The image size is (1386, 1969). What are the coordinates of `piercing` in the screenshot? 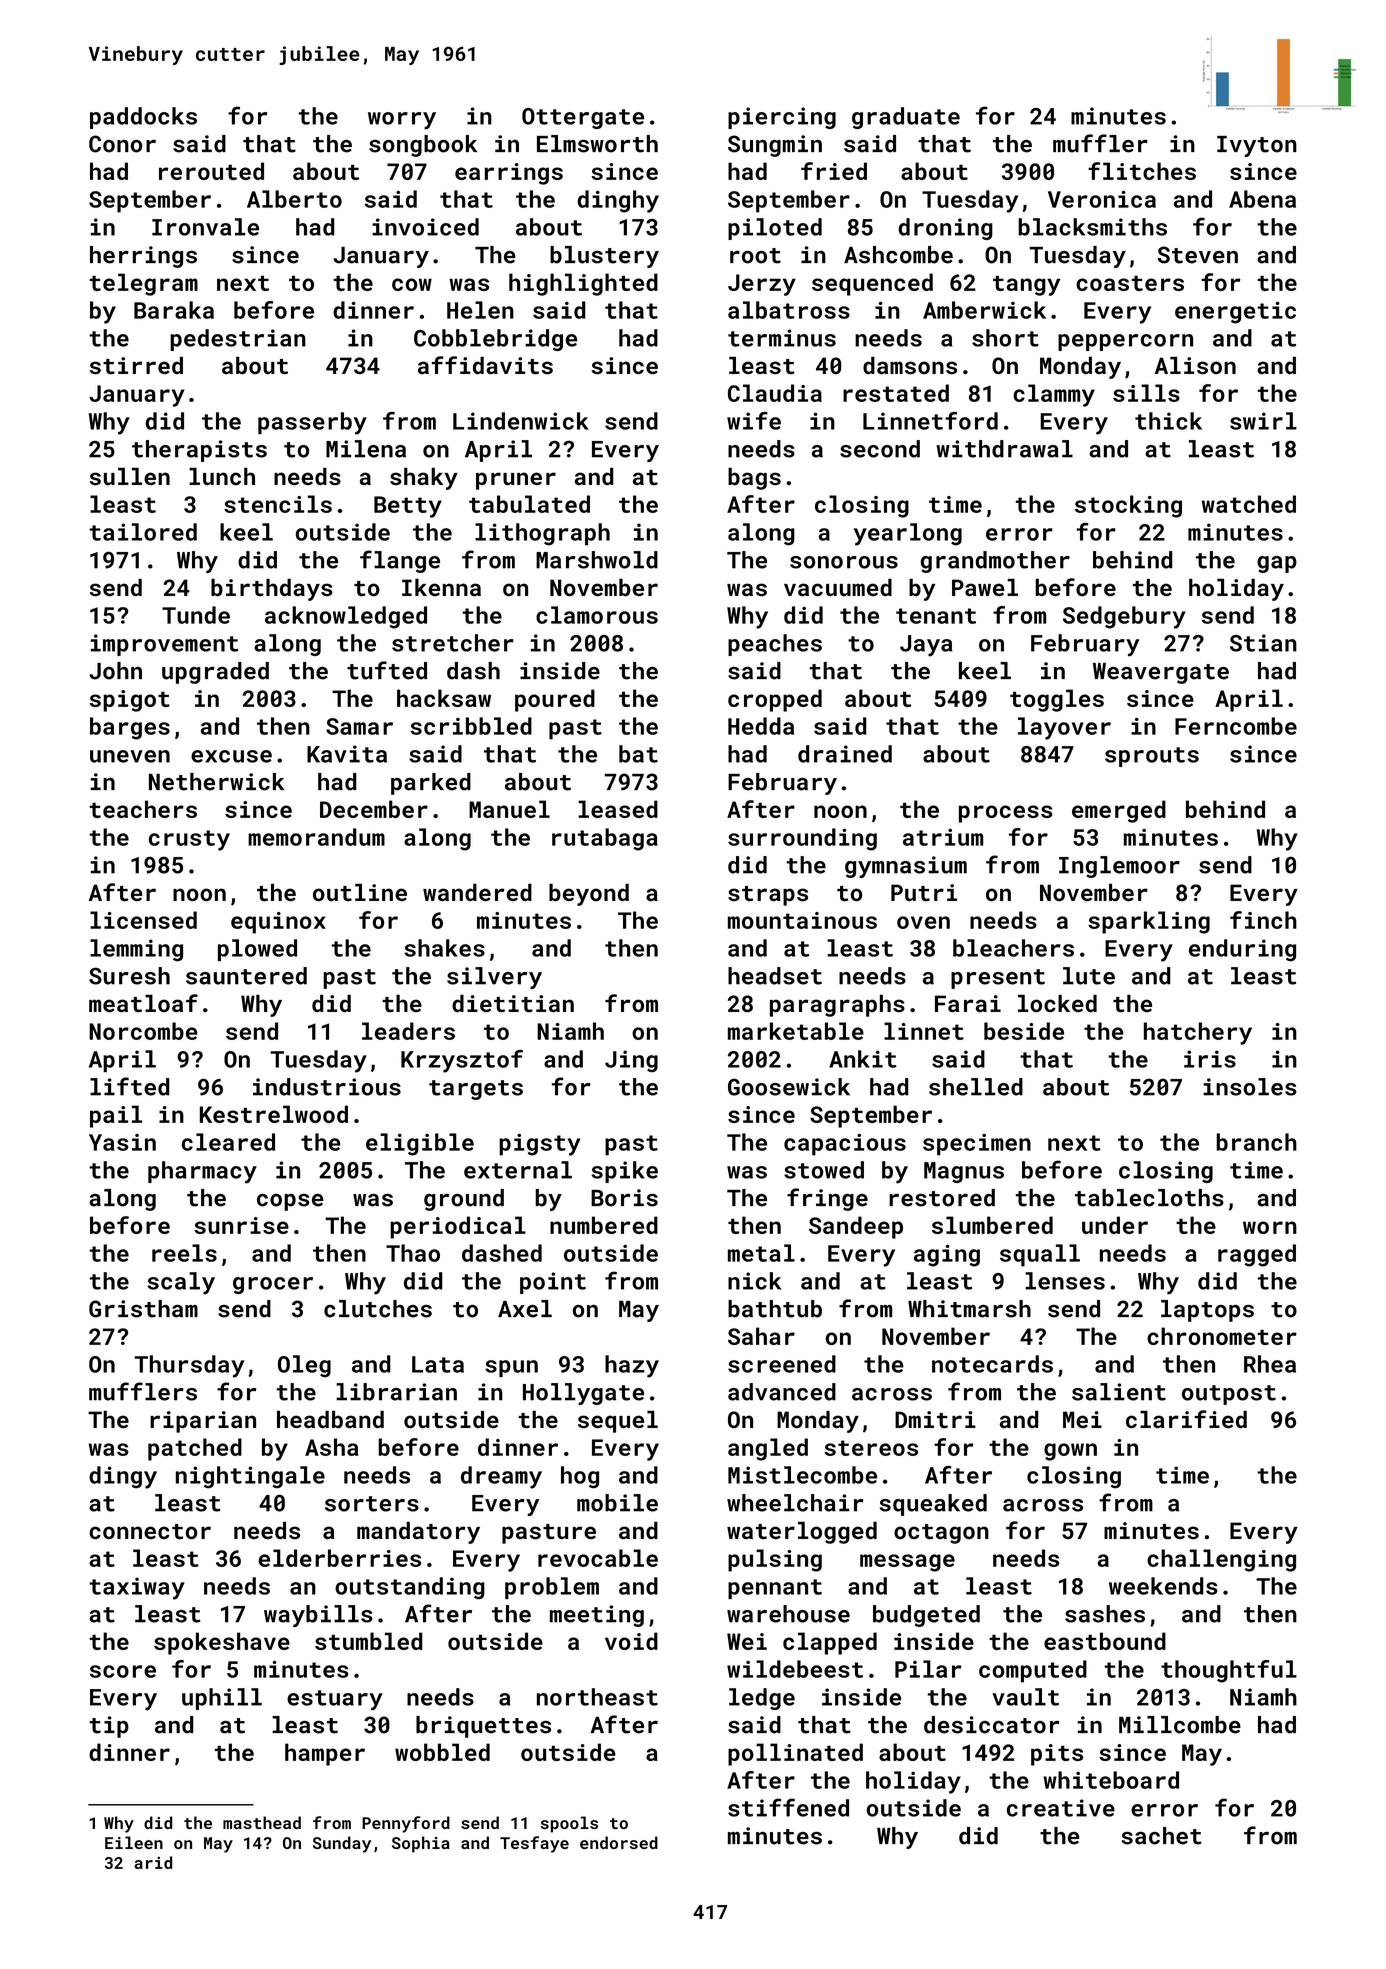 It's located at (782, 118).
